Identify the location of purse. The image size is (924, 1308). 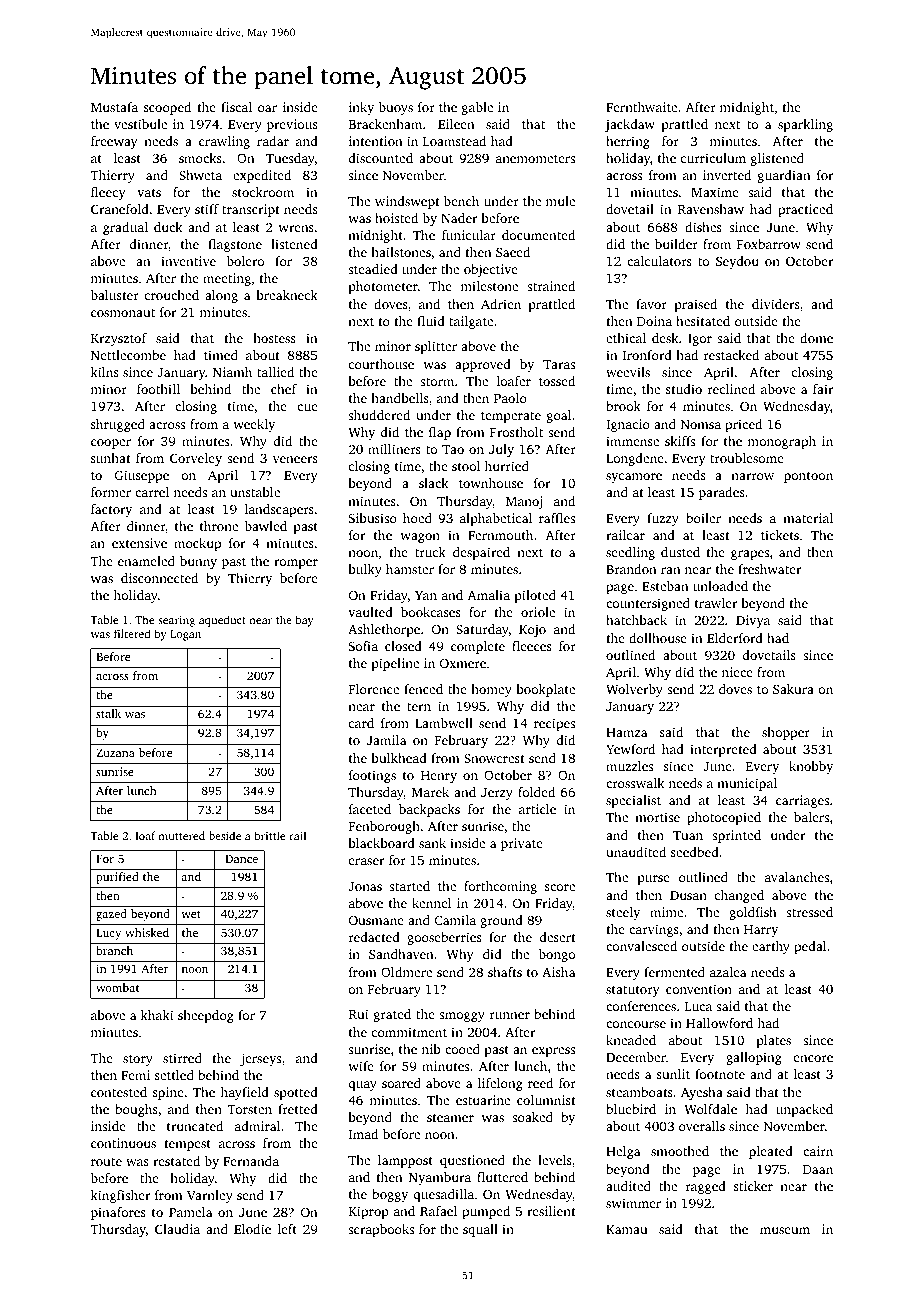
(653, 880).
